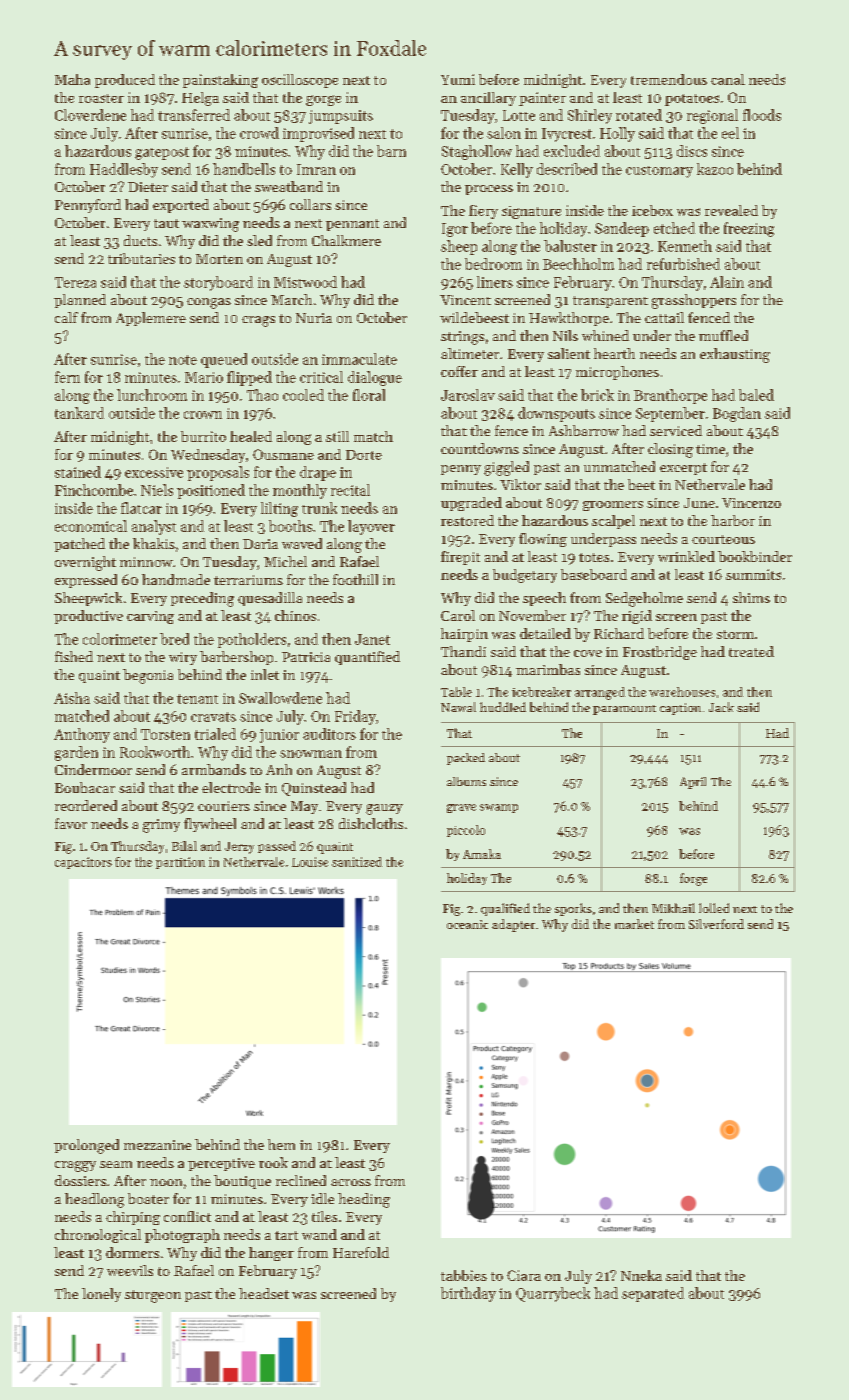 The width and height of the screenshot is (849, 1400). I want to click on adapter, so click(513, 925).
